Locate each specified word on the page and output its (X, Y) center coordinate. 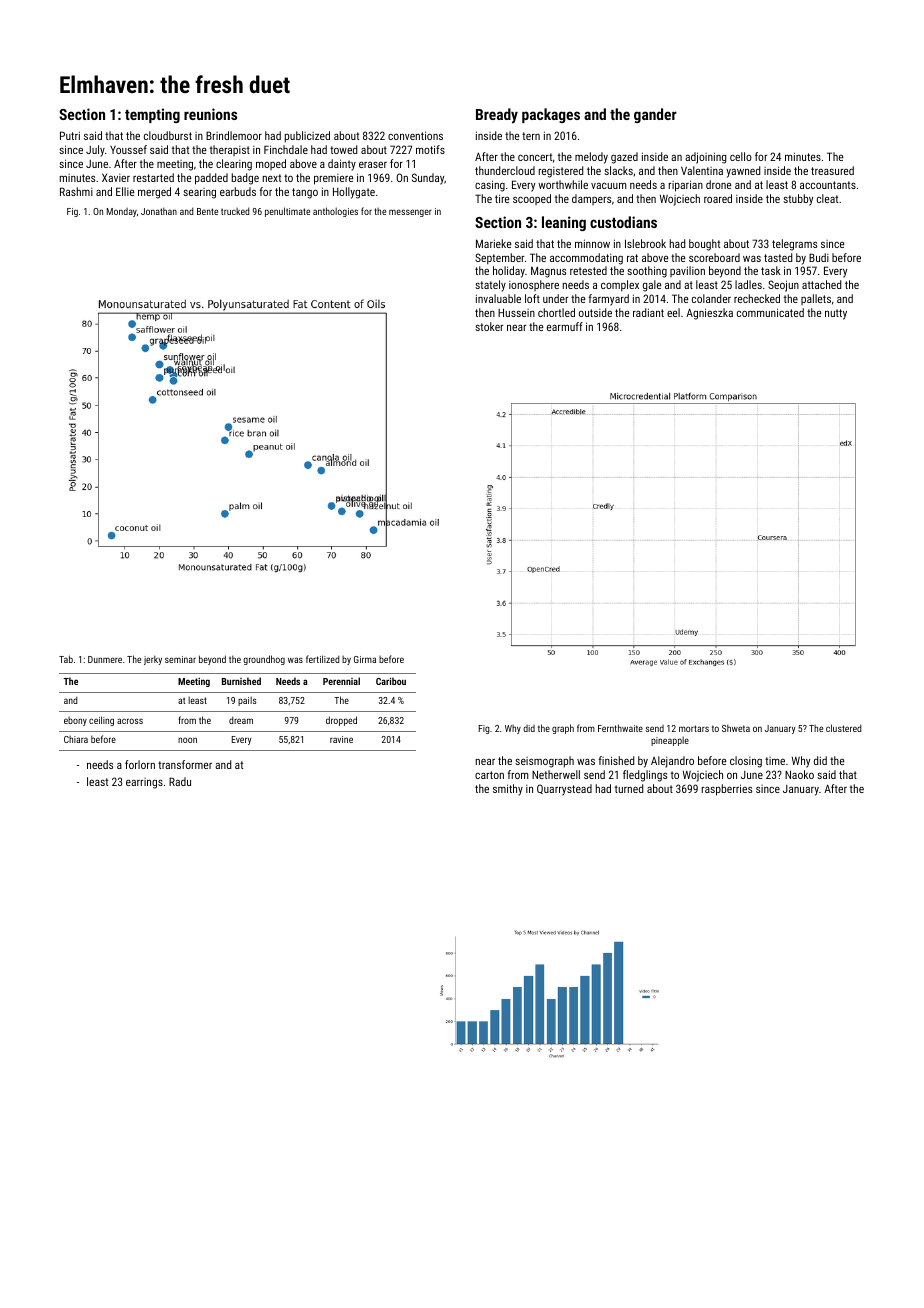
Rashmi (76, 191)
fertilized (322, 659)
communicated (770, 312)
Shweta (736, 728)
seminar (180, 659)
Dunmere (105, 659)
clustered (843, 728)
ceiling (101, 721)
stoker (489, 326)
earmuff (565, 326)
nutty (836, 314)
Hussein (516, 312)
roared (718, 198)
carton (489, 775)
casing (490, 186)
